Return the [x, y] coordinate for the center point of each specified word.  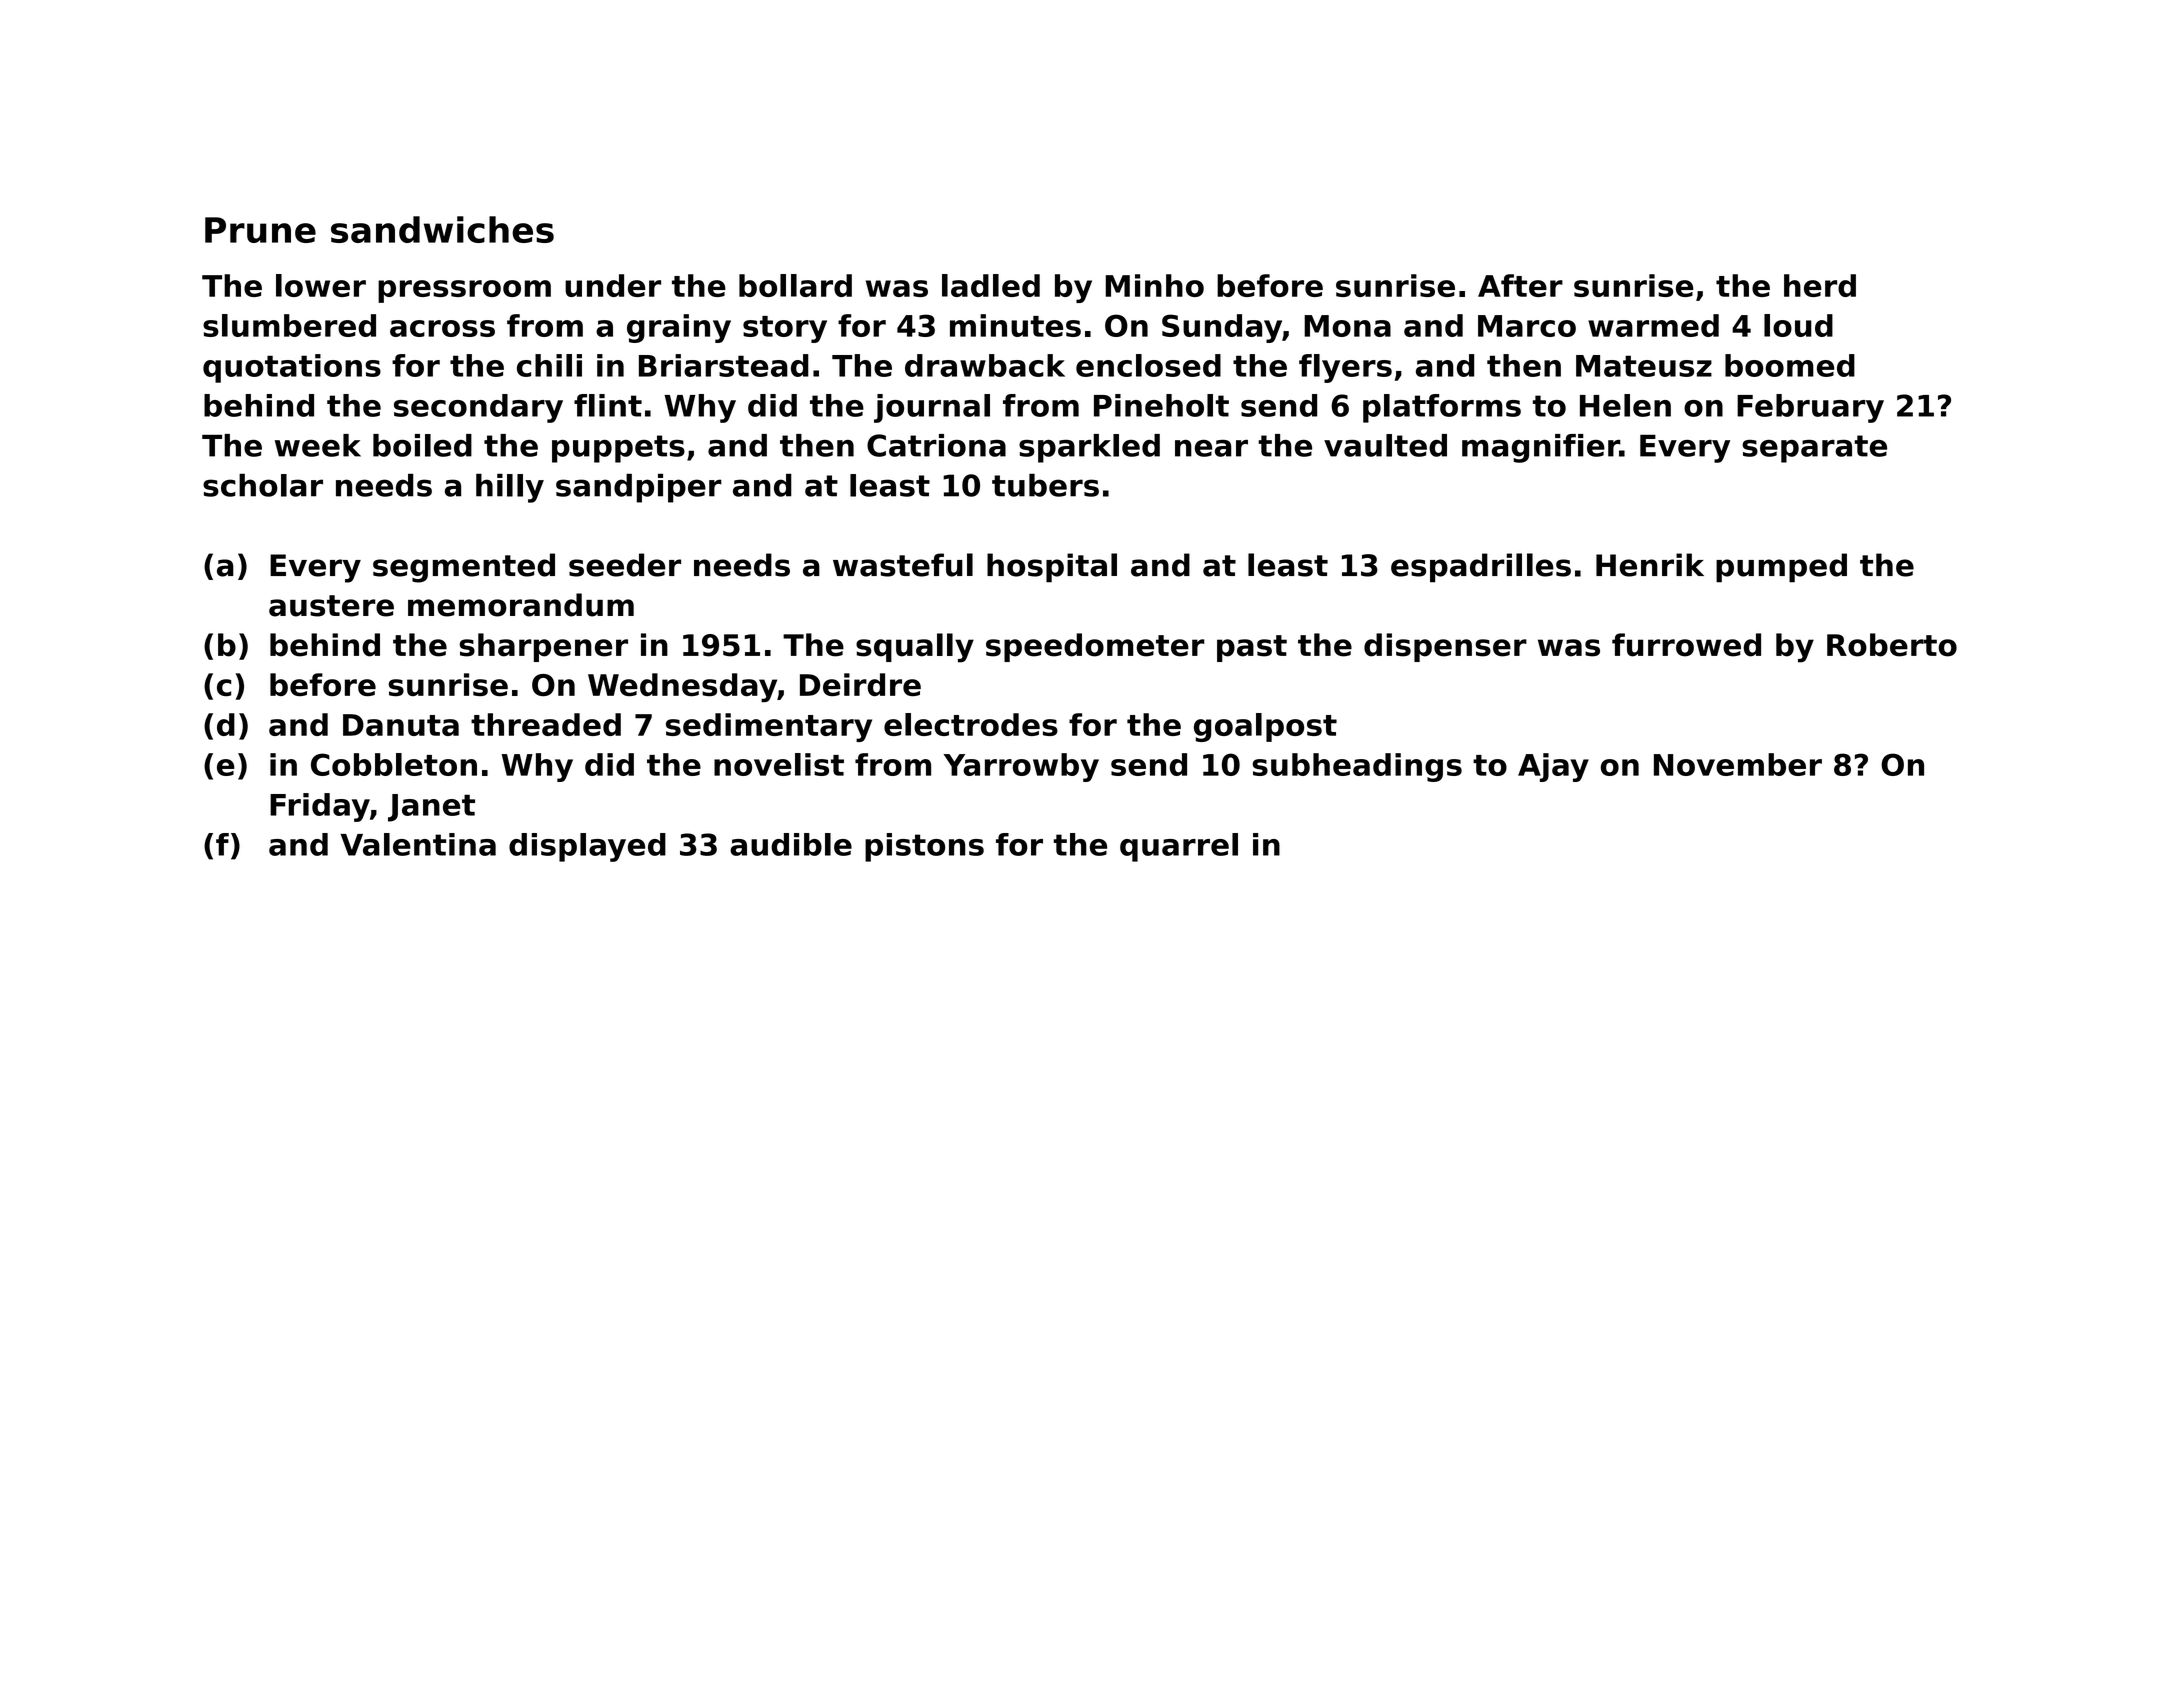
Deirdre [860, 685]
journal [932, 408]
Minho [1155, 285]
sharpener [543, 647]
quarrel [1179, 847]
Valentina [418, 844]
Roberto [1892, 645]
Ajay [1553, 767]
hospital [1052, 568]
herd [1820, 285]
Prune [260, 230]
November [1738, 764]
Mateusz [1644, 366]
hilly [510, 488]
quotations [292, 368]
